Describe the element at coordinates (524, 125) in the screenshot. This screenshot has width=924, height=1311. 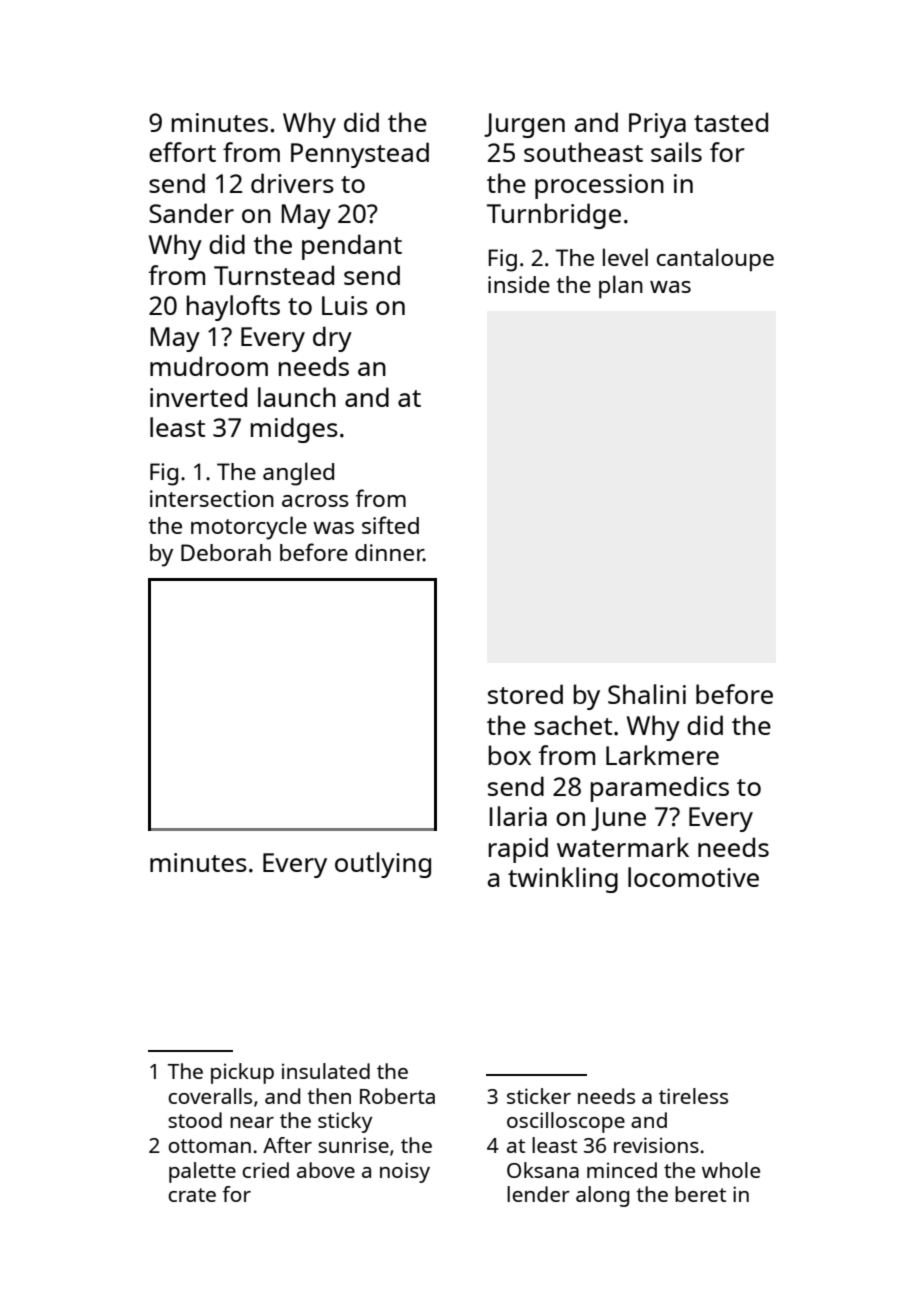
I see `Jurgen` at that location.
